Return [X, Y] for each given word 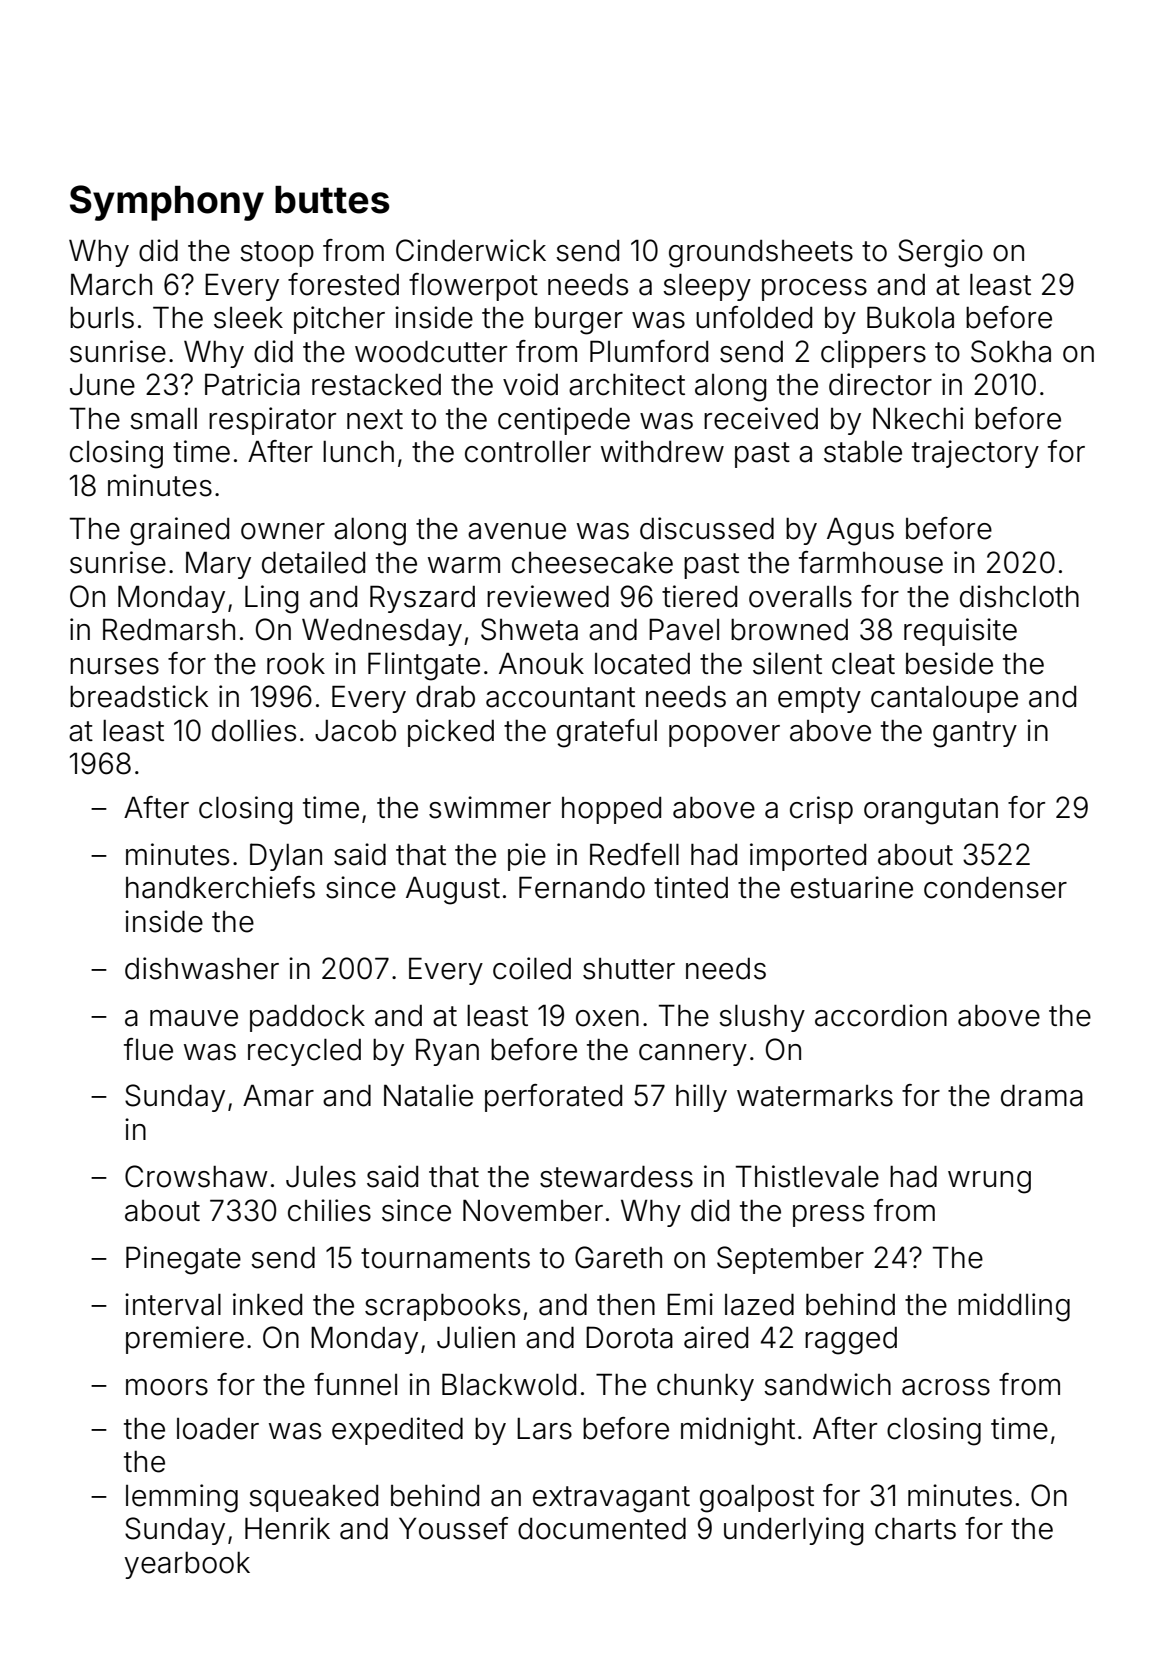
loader [218, 1429]
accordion [881, 1015]
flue [148, 1049]
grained [179, 531]
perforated [553, 1098]
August [453, 891]
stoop [277, 254]
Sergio [940, 253]
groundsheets [761, 254]
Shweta [529, 629]
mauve [194, 1018]
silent [787, 663]
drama [1042, 1096]
